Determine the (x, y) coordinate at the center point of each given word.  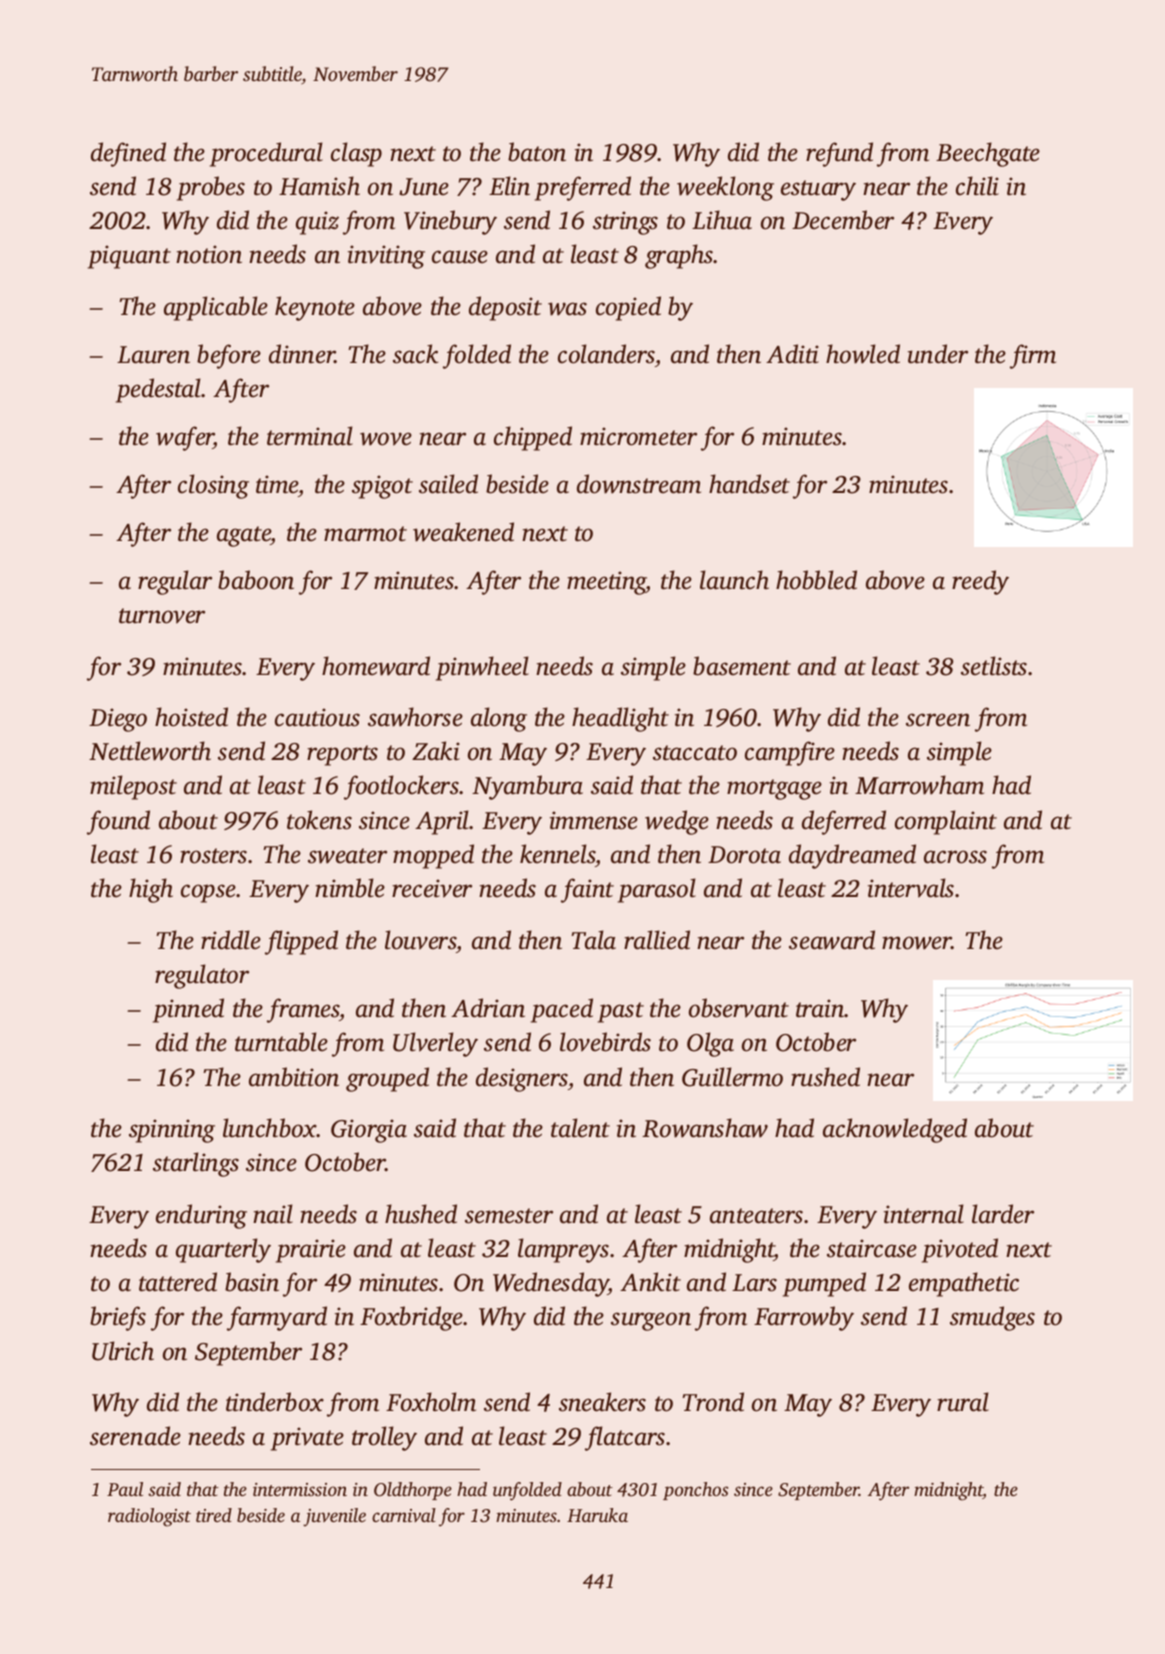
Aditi (792, 354)
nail (273, 1214)
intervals (911, 888)
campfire (790, 753)
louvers (421, 940)
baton (537, 152)
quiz (317, 223)
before (229, 356)
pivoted (960, 1250)
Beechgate (988, 154)
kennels (558, 854)
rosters (213, 856)
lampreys (563, 1250)
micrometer (638, 436)
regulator (202, 976)
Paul (125, 1489)
